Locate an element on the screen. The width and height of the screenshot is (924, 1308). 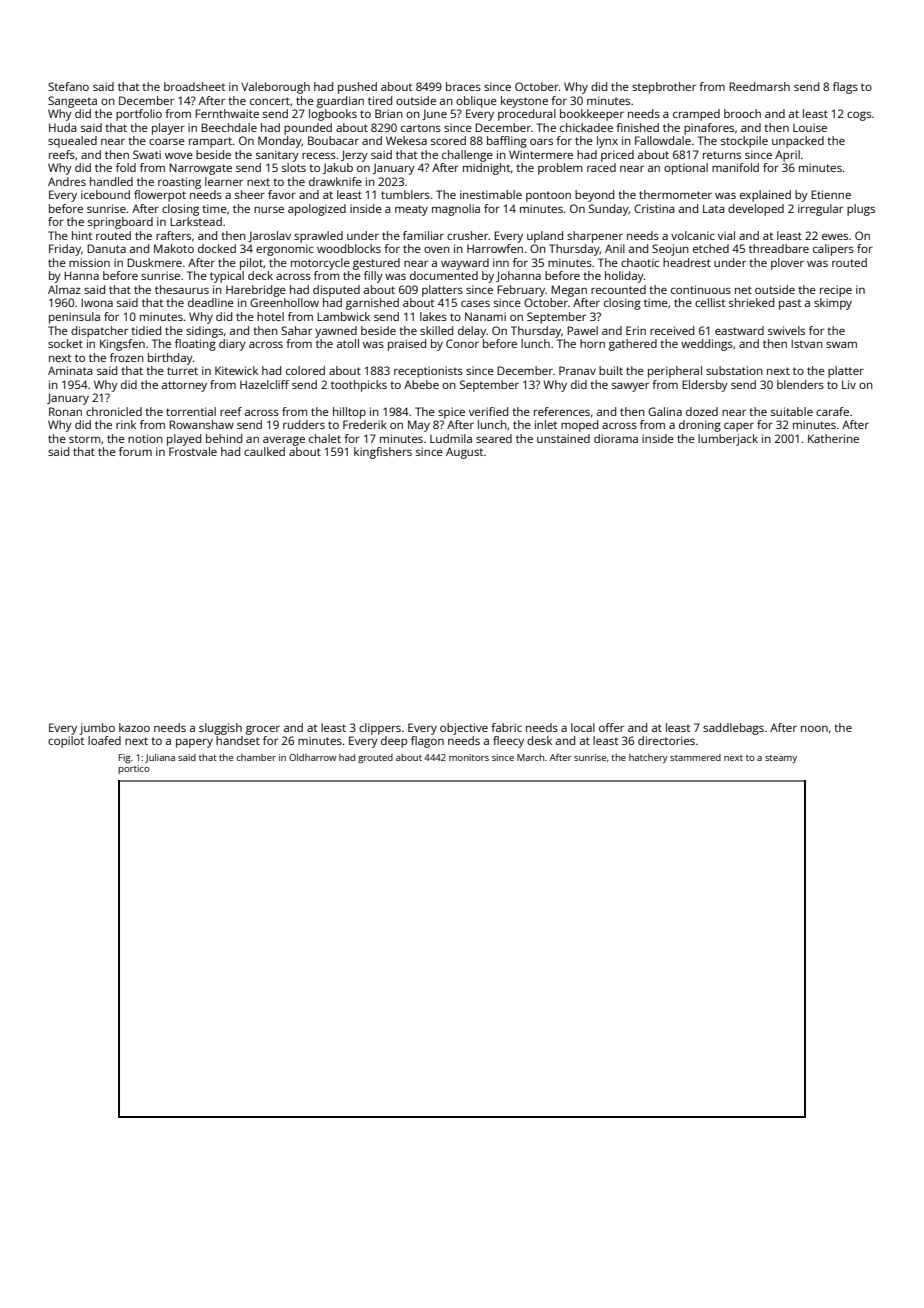
kazoo is located at coordinates (134, 727).
